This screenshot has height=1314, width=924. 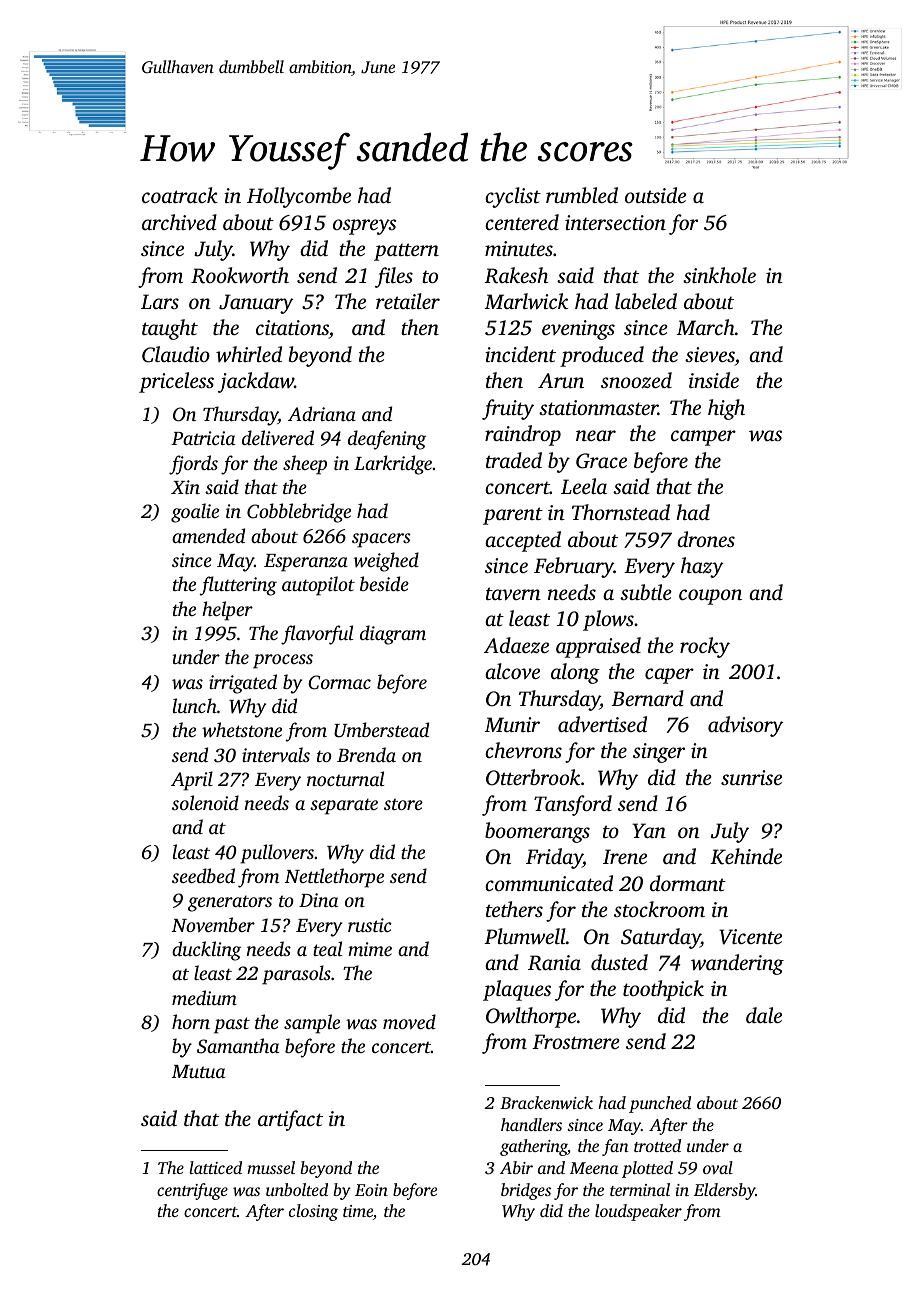 I want to click on Hollycombe, so click(x=299, y=197).
